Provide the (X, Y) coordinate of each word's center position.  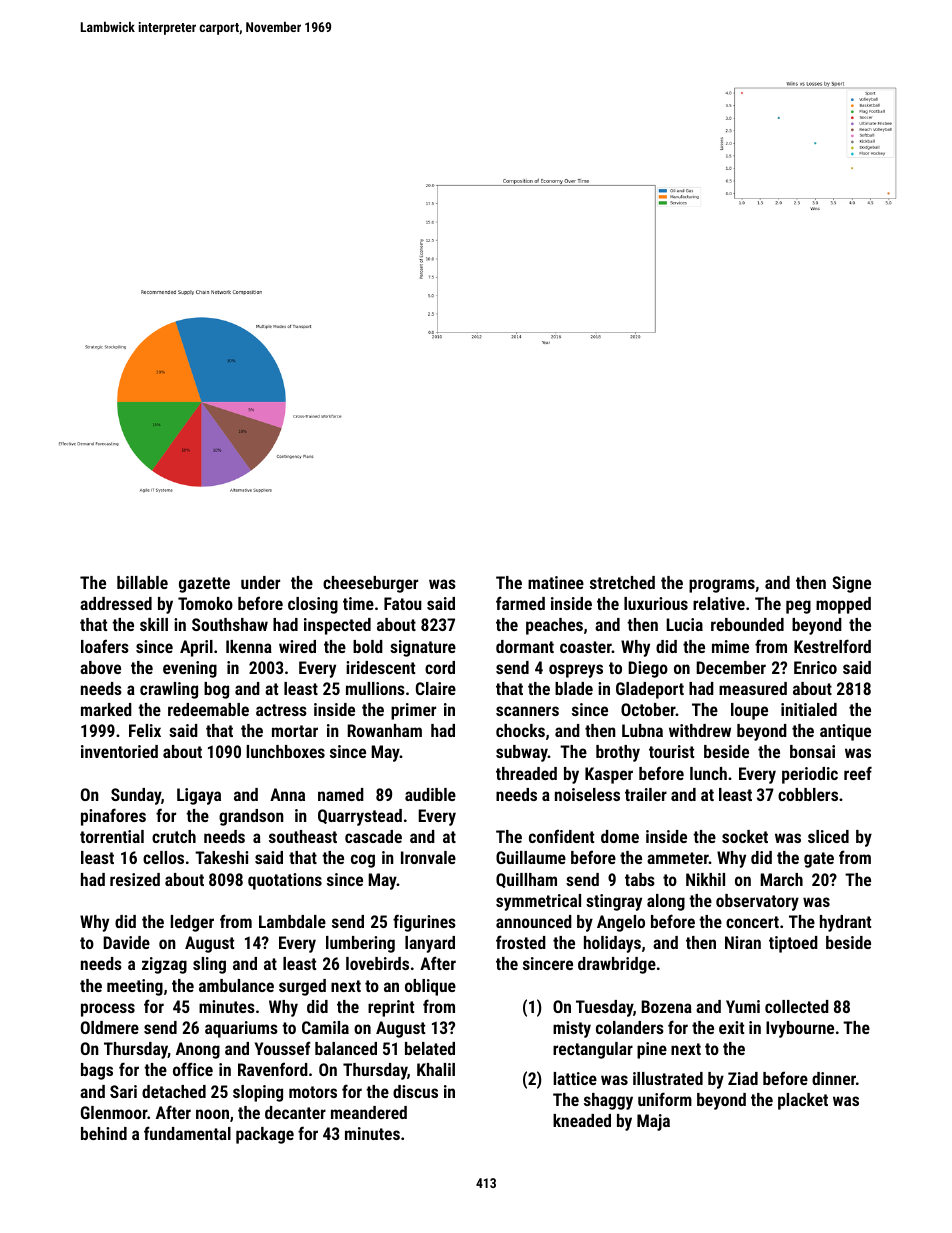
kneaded (582, 1120)
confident (561, 836)
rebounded (747, 624)
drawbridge (617, 965)
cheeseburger (370, 584)
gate (819, 860)
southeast (303, 836)
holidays (612, 944)
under (260, 582)
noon (212, 1114)
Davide (126, 942)
